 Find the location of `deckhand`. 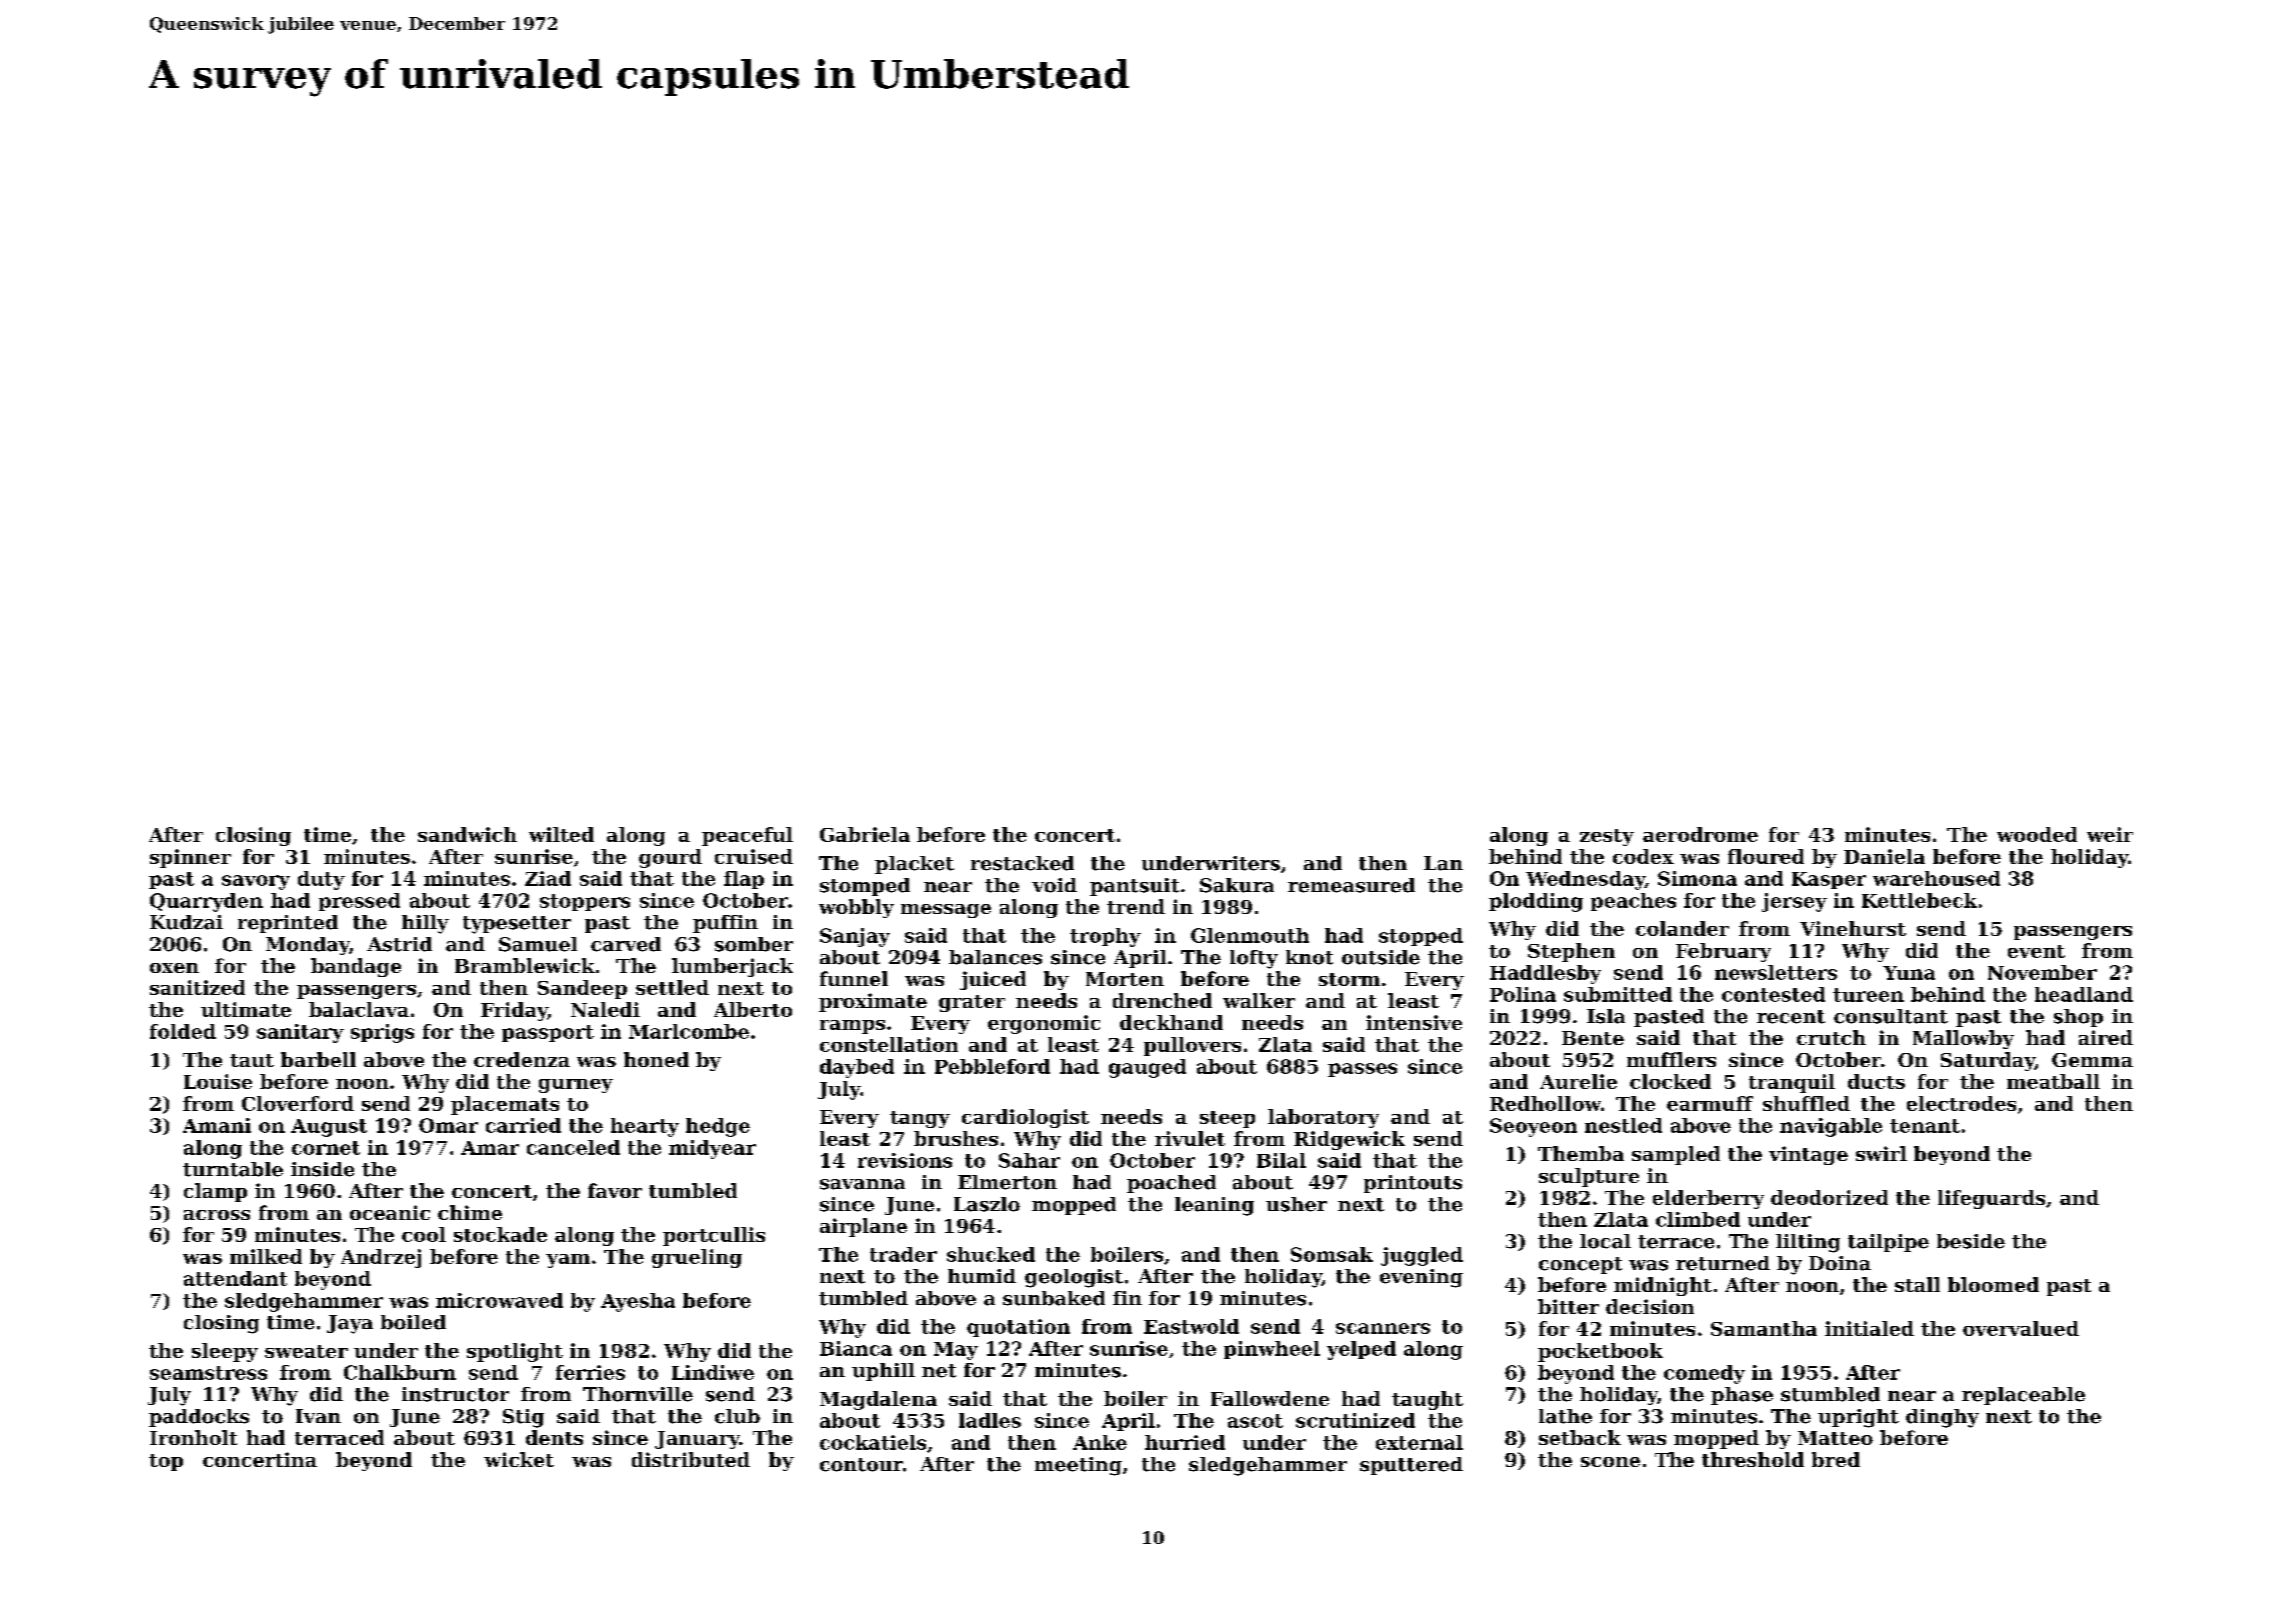

deckhand is located at coordinates (1171, 1022).
